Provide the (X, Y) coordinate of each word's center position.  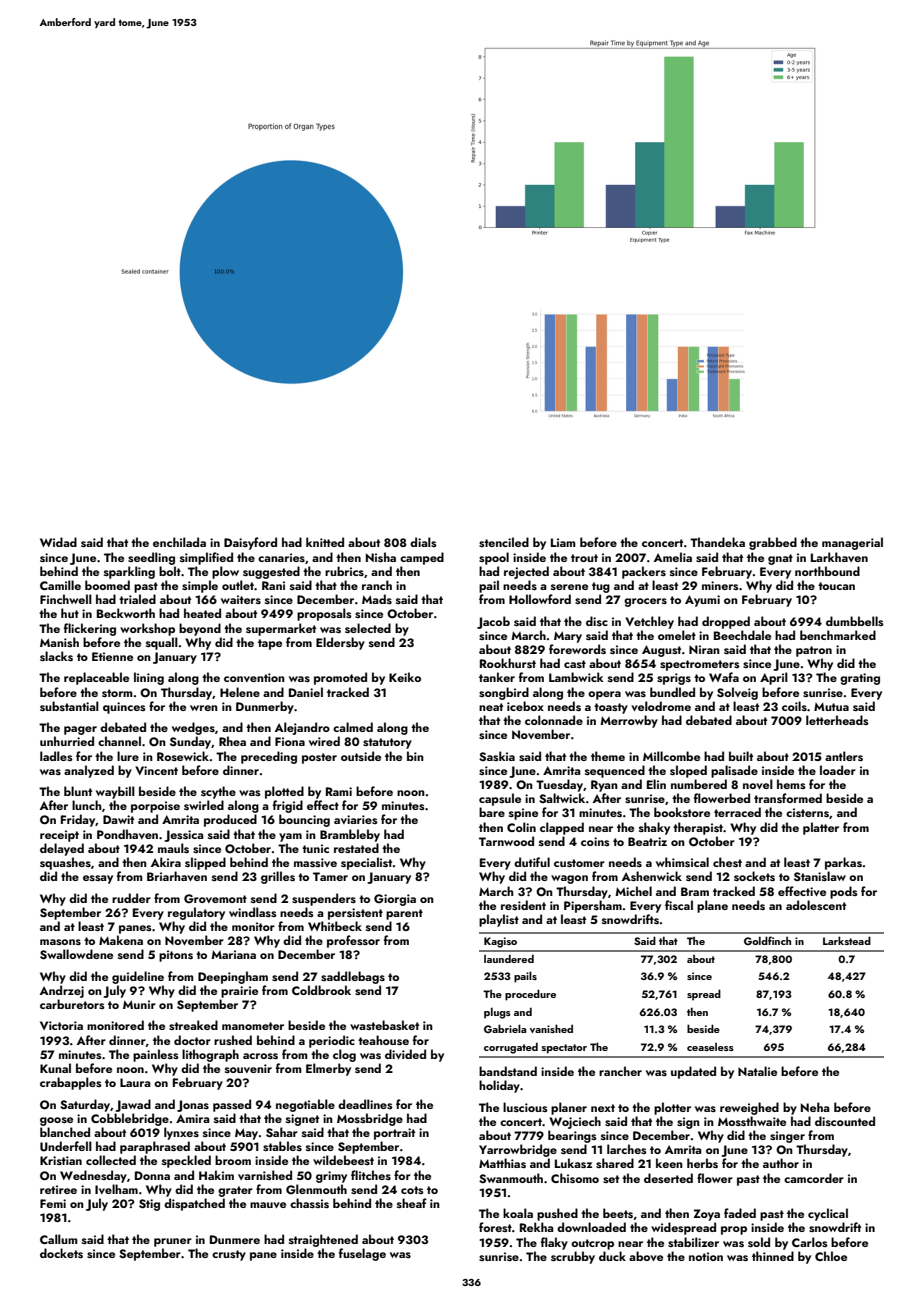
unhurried (67, 741)
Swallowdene (76, 954)
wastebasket (384, 1025)
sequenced (615, 771)
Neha (815, 1107)
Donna (152, 1175)
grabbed (773, 543)
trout (584, 558)
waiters (241, 599)
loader (838, 770)
